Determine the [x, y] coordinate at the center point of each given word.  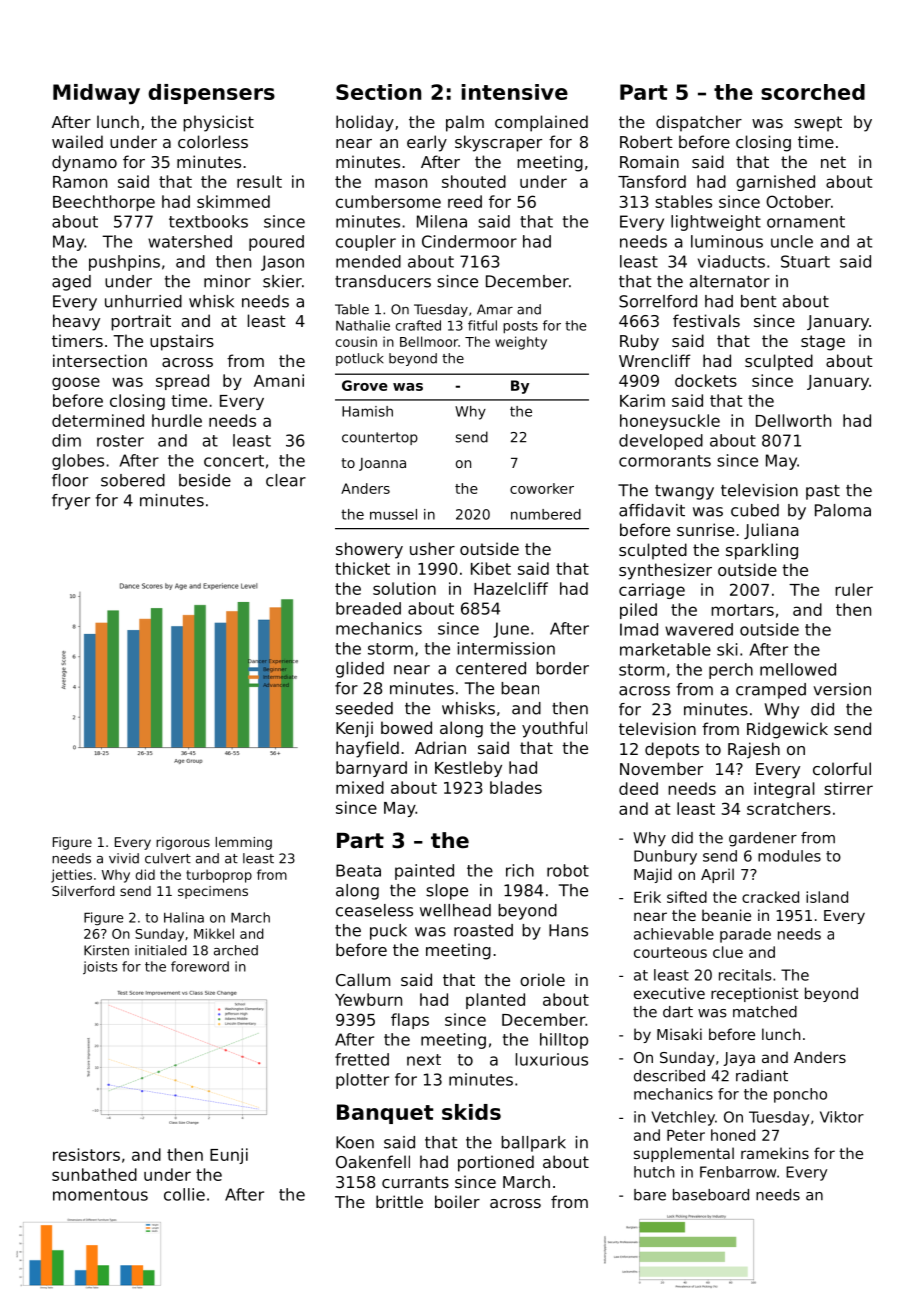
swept [818, 124]
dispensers [211, 94]
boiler [457, 1201]
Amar [495, 309]
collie [184, 1194]
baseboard [711, 1195]
